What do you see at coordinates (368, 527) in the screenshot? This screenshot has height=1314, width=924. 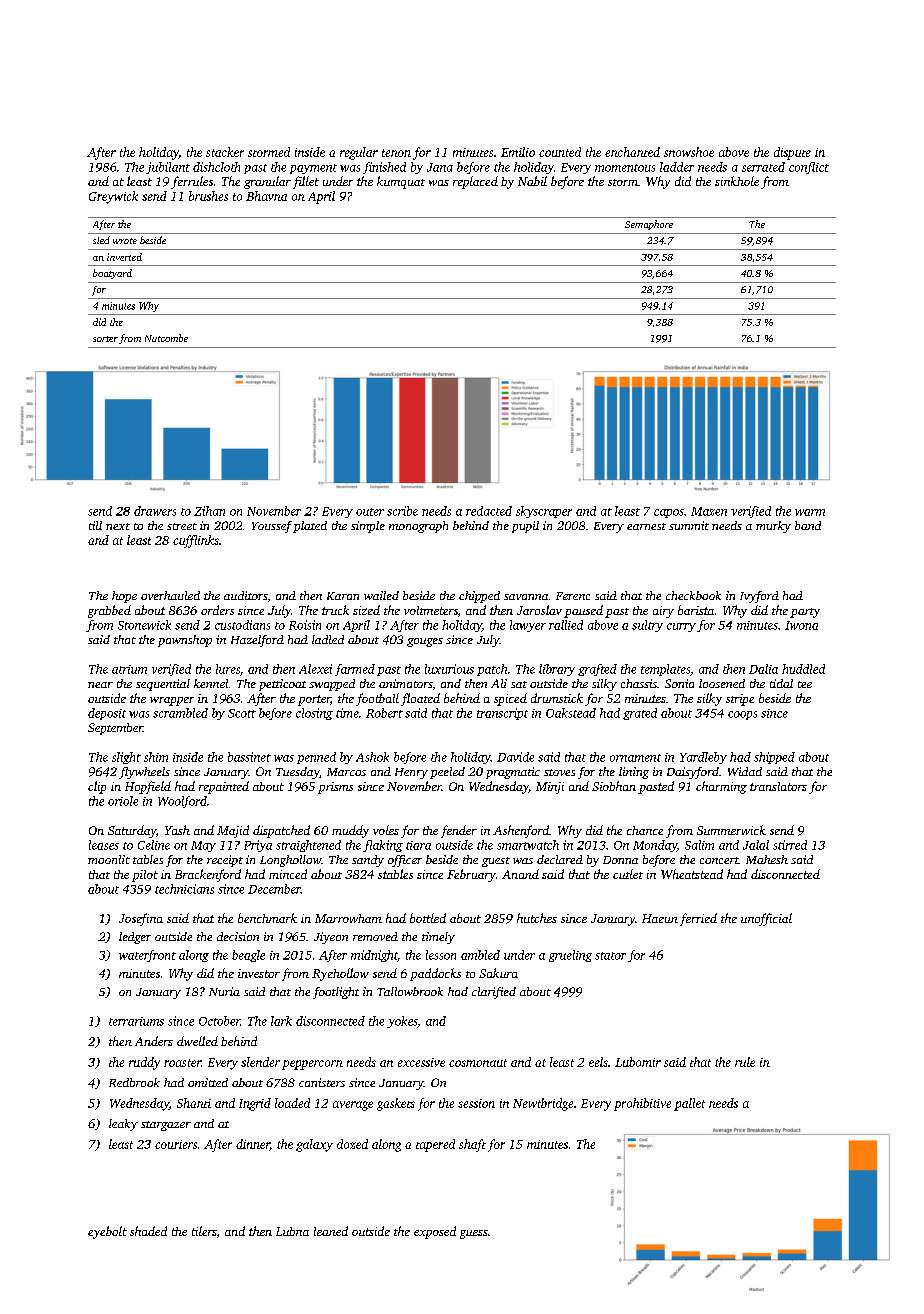 I see `simple` at bounding box center [368, 527].
